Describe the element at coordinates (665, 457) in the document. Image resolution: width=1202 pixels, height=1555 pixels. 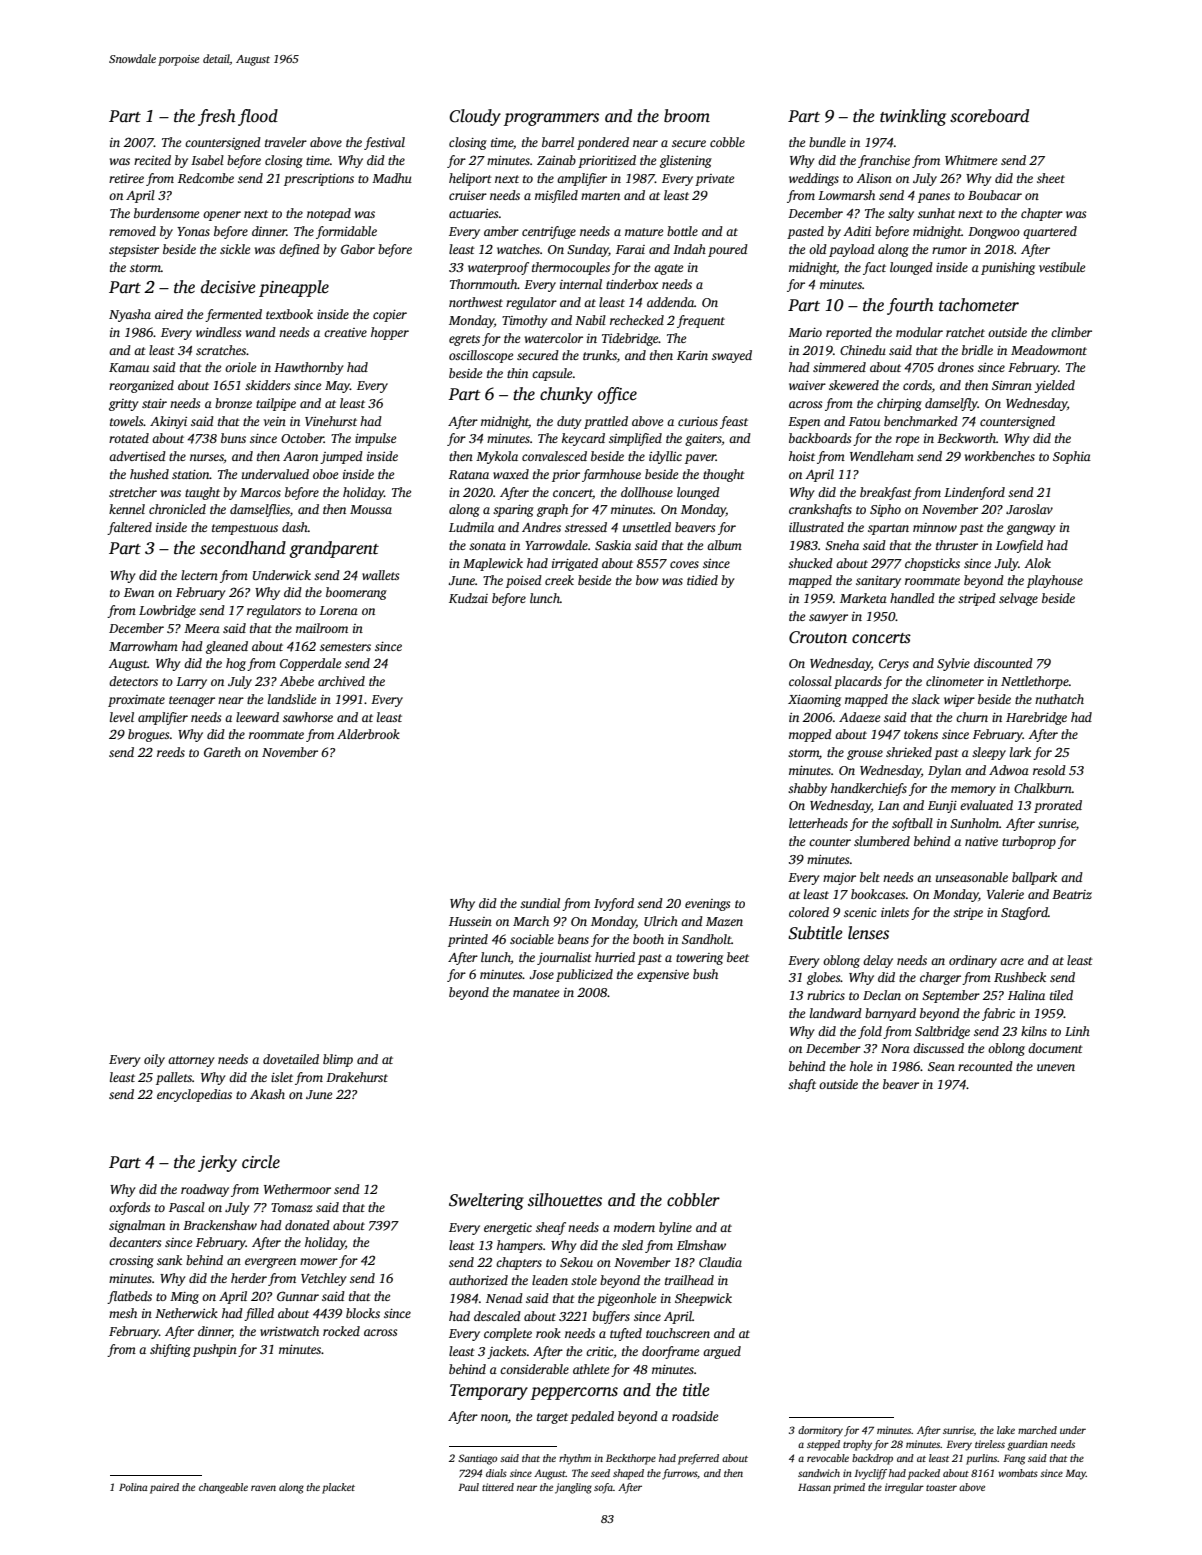
I see `idyllic` at that location.
